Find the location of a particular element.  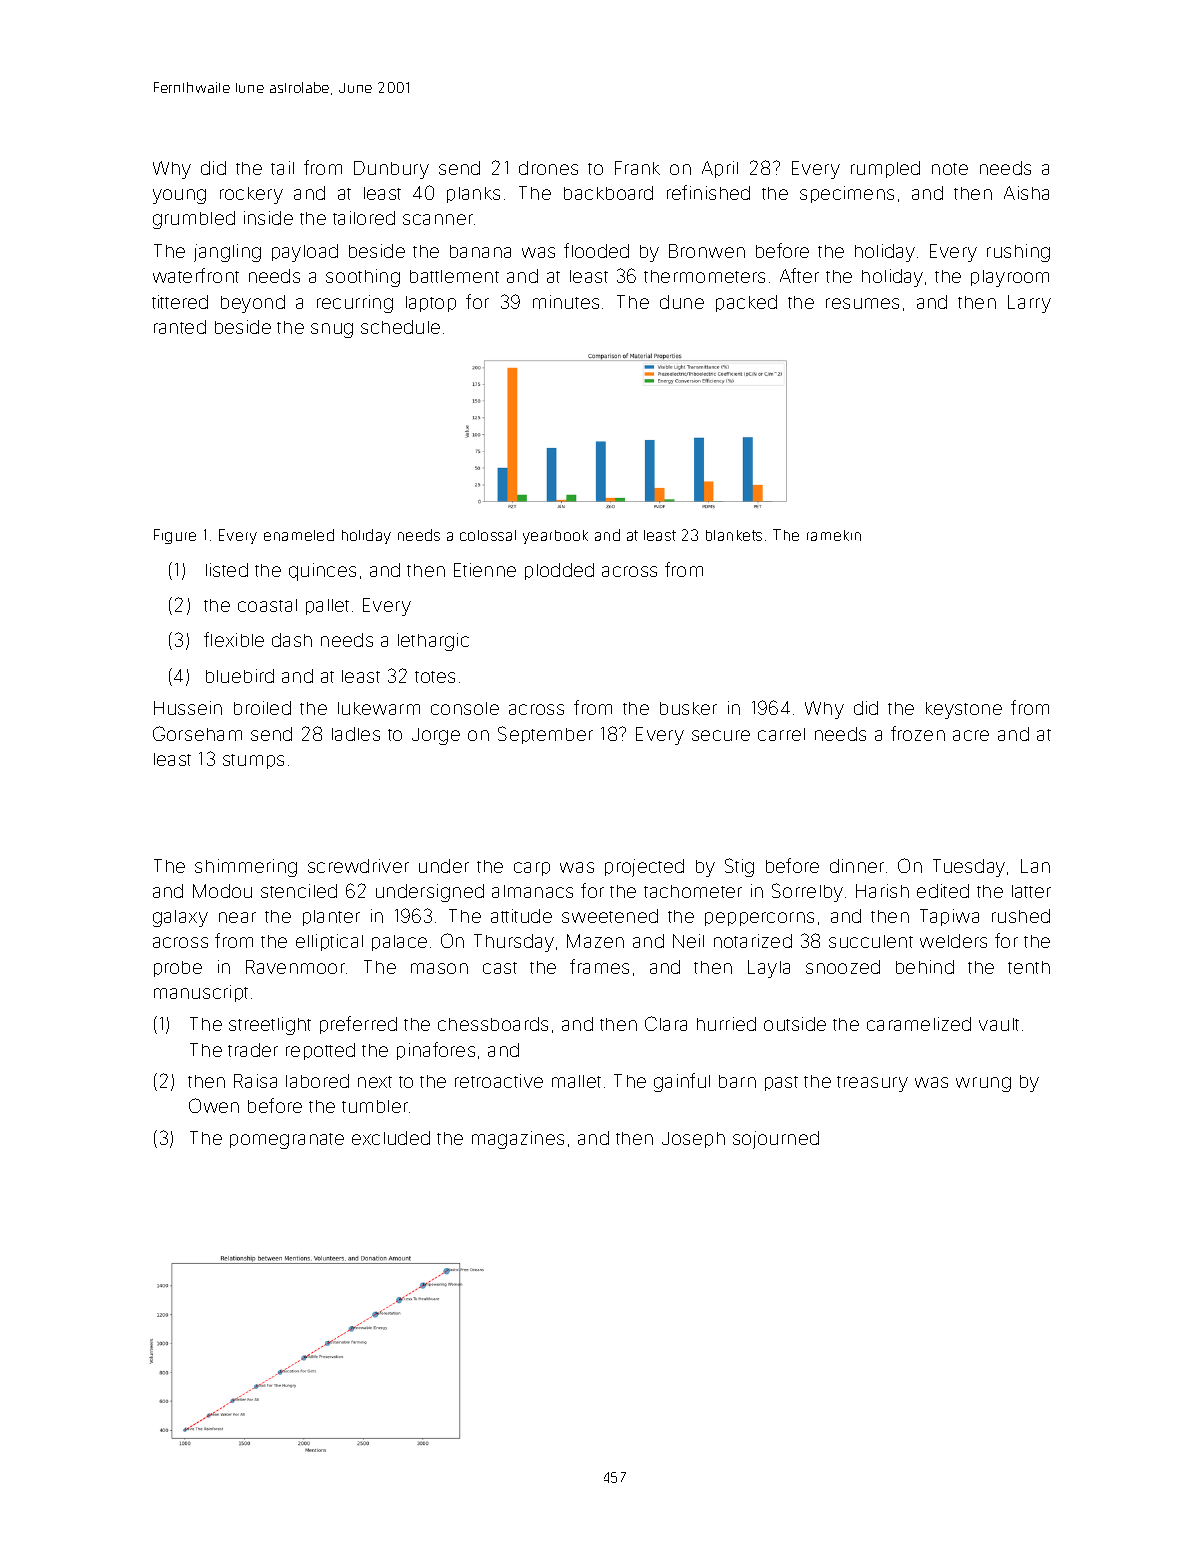

busker is located at coordinates (688, 708).
